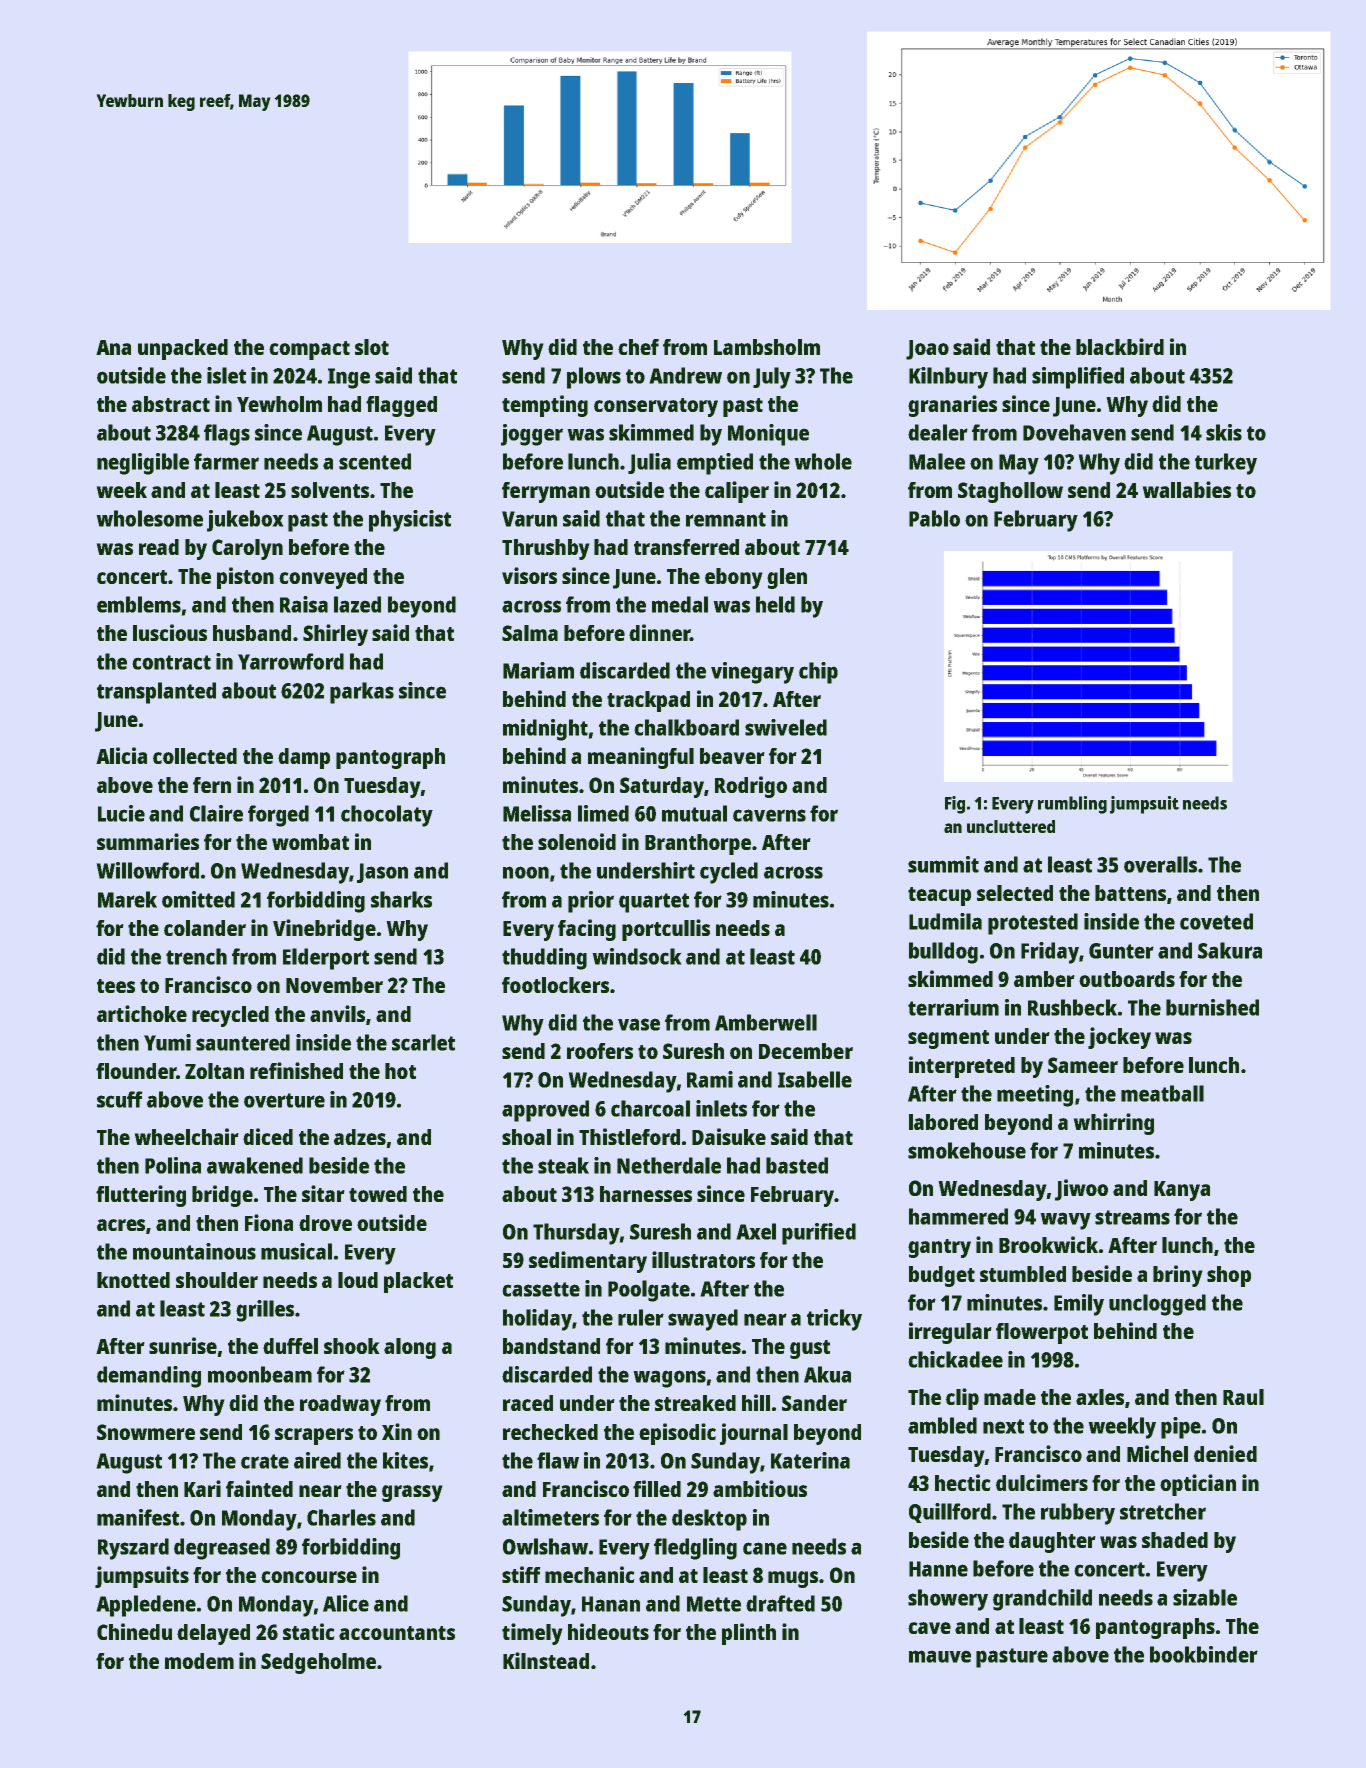  Describe the element at coordinates (400, 1071) in the screenshot. I see `hot` at that location.
